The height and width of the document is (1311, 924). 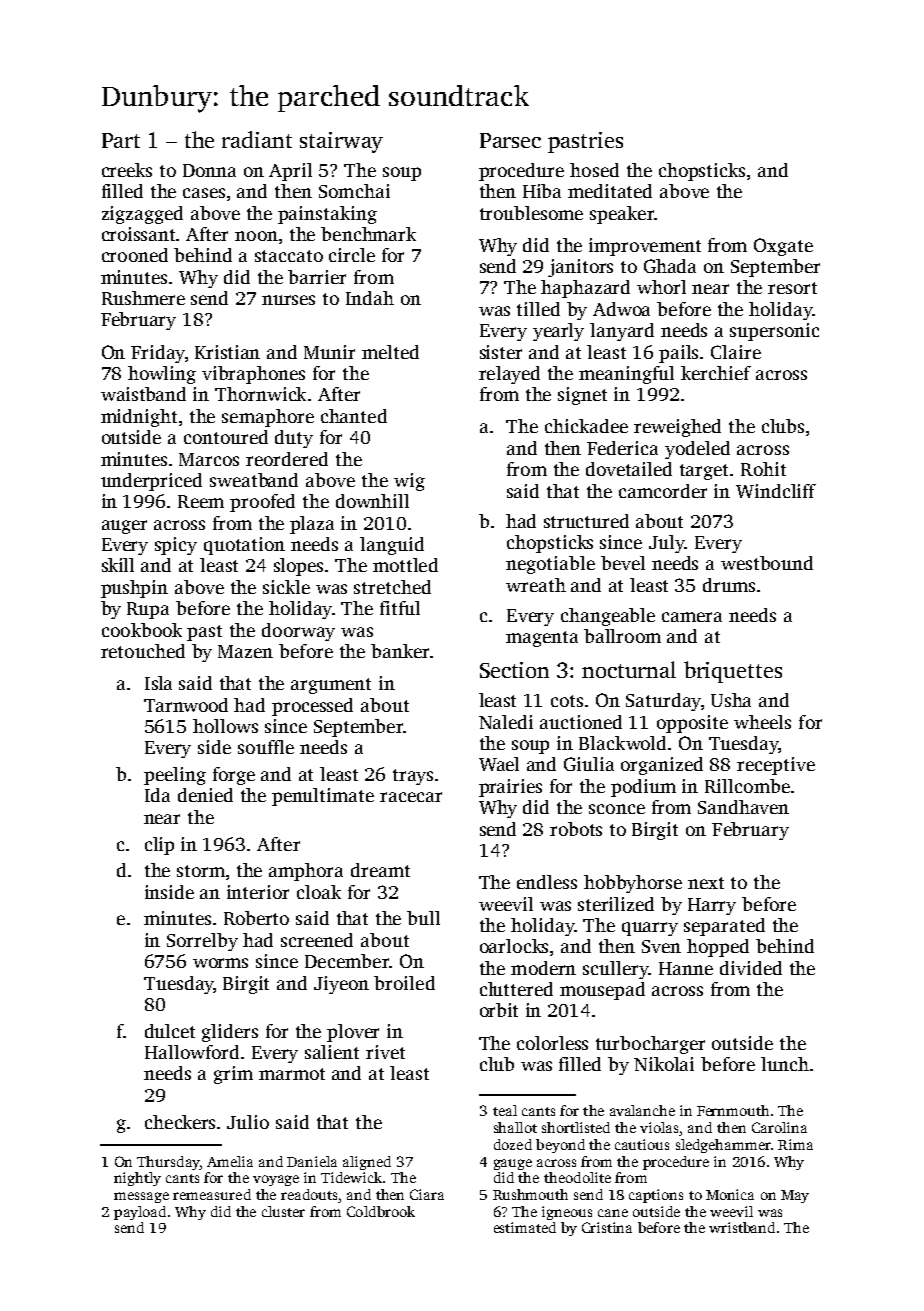 I want to click on hosed, so click(x=594, y=170).
